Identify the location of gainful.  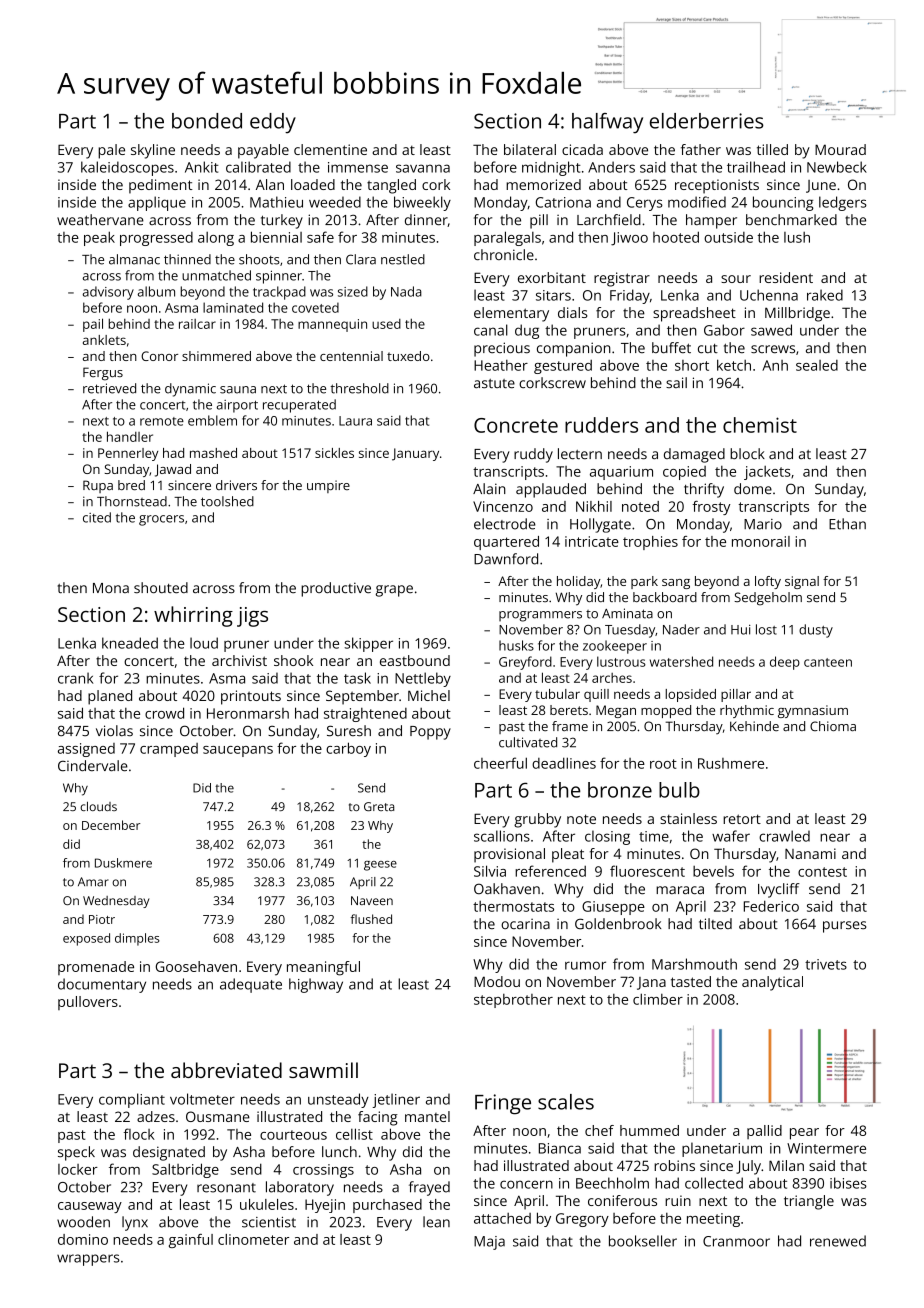
(191, 1241).
